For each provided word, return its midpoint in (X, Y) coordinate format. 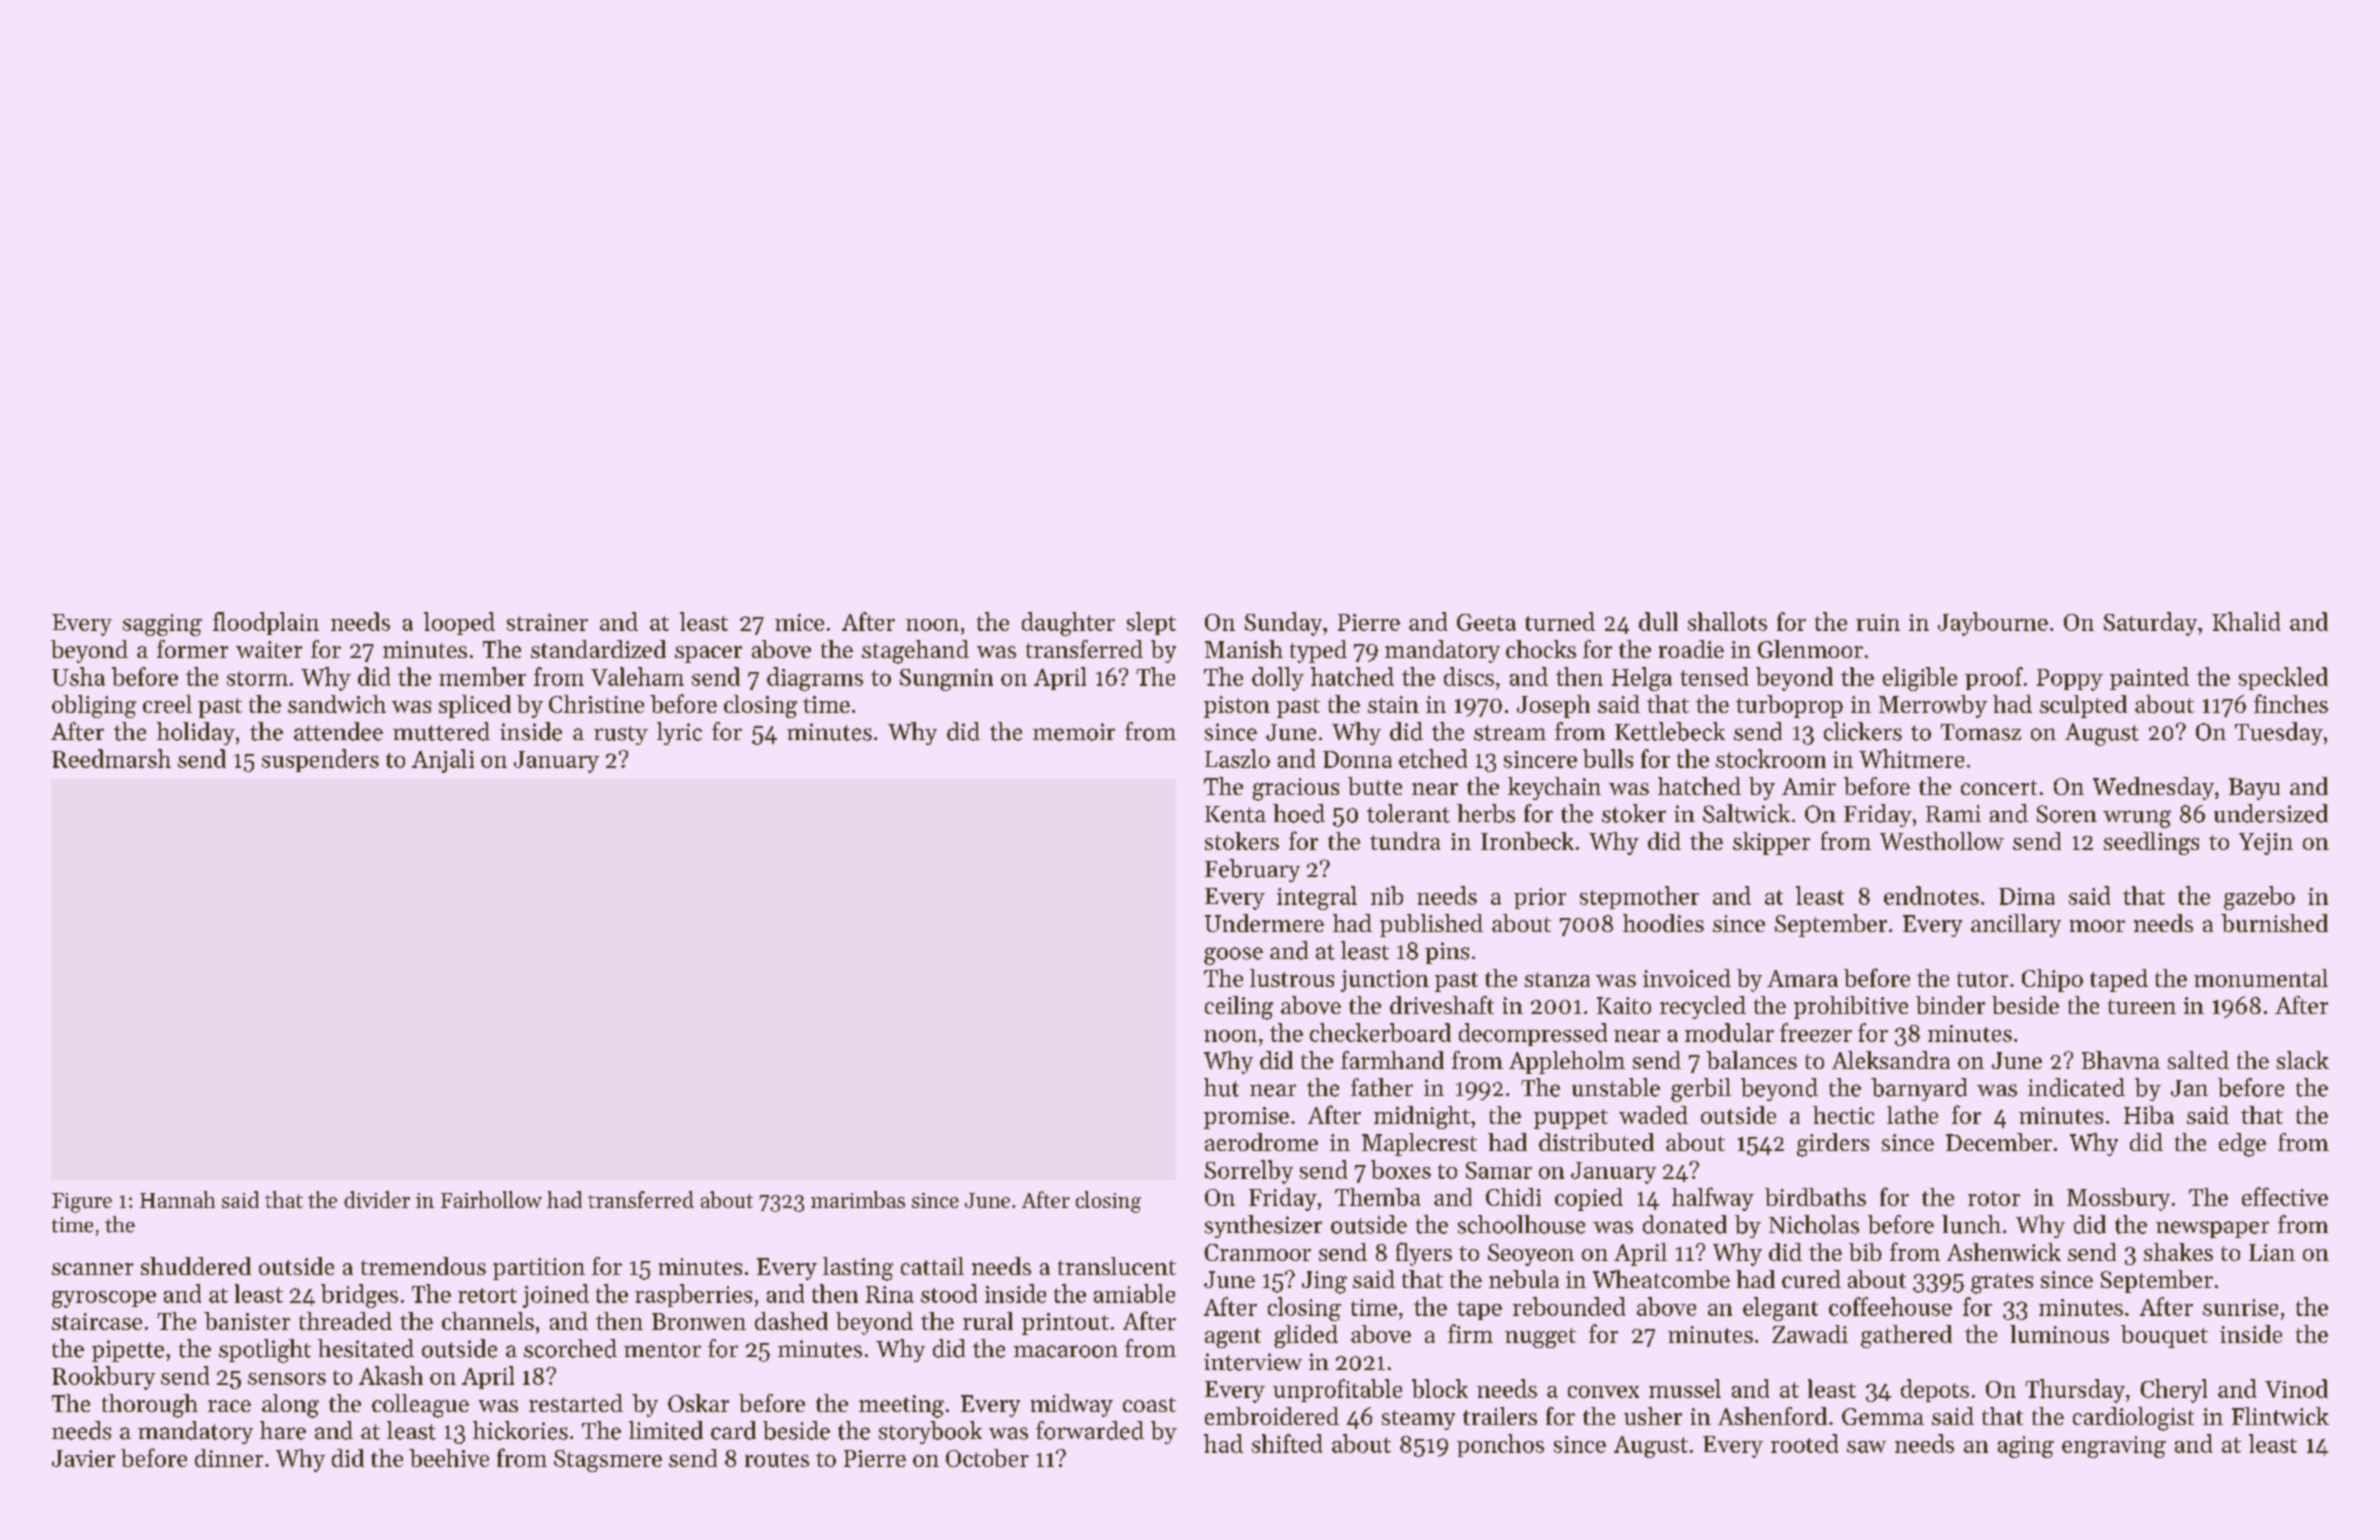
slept (1151, 623)
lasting (858, 1269)
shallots (1727, 621)
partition (539, 1269)
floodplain (266, 623)
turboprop (1789, 706)
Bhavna (2121, 1060)
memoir (1074, 732)
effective (2285, 1196)
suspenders (320, 760)
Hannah (177, 1199)
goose (1233, 956)
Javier (83, 1458)
